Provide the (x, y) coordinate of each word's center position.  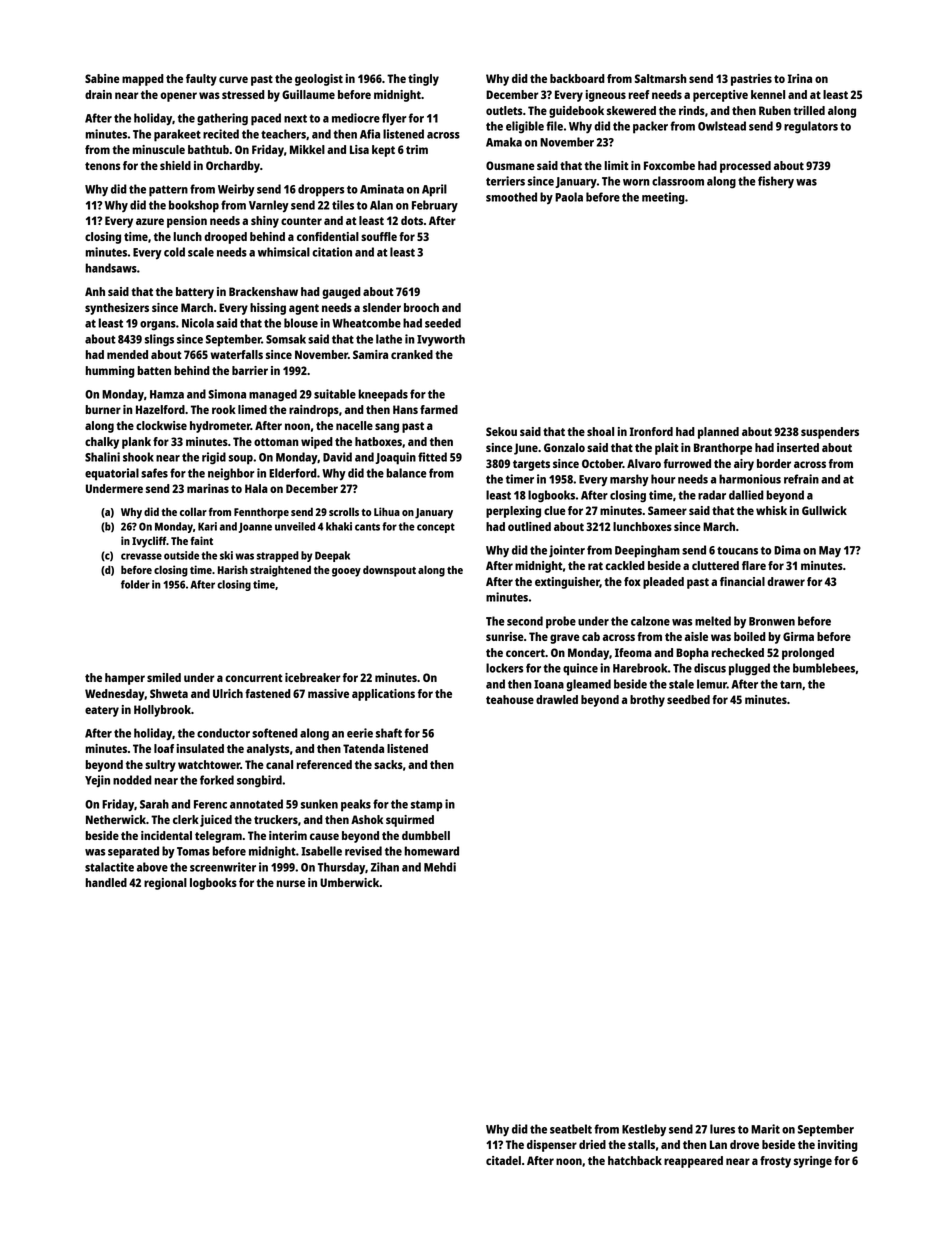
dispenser (552, 1146)
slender (382, 307)
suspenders (830, 433)
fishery (776, 182)
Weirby (236, 190)
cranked (412, 354)
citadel (503, 1160)
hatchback (635, 1160)
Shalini (102, 457)
